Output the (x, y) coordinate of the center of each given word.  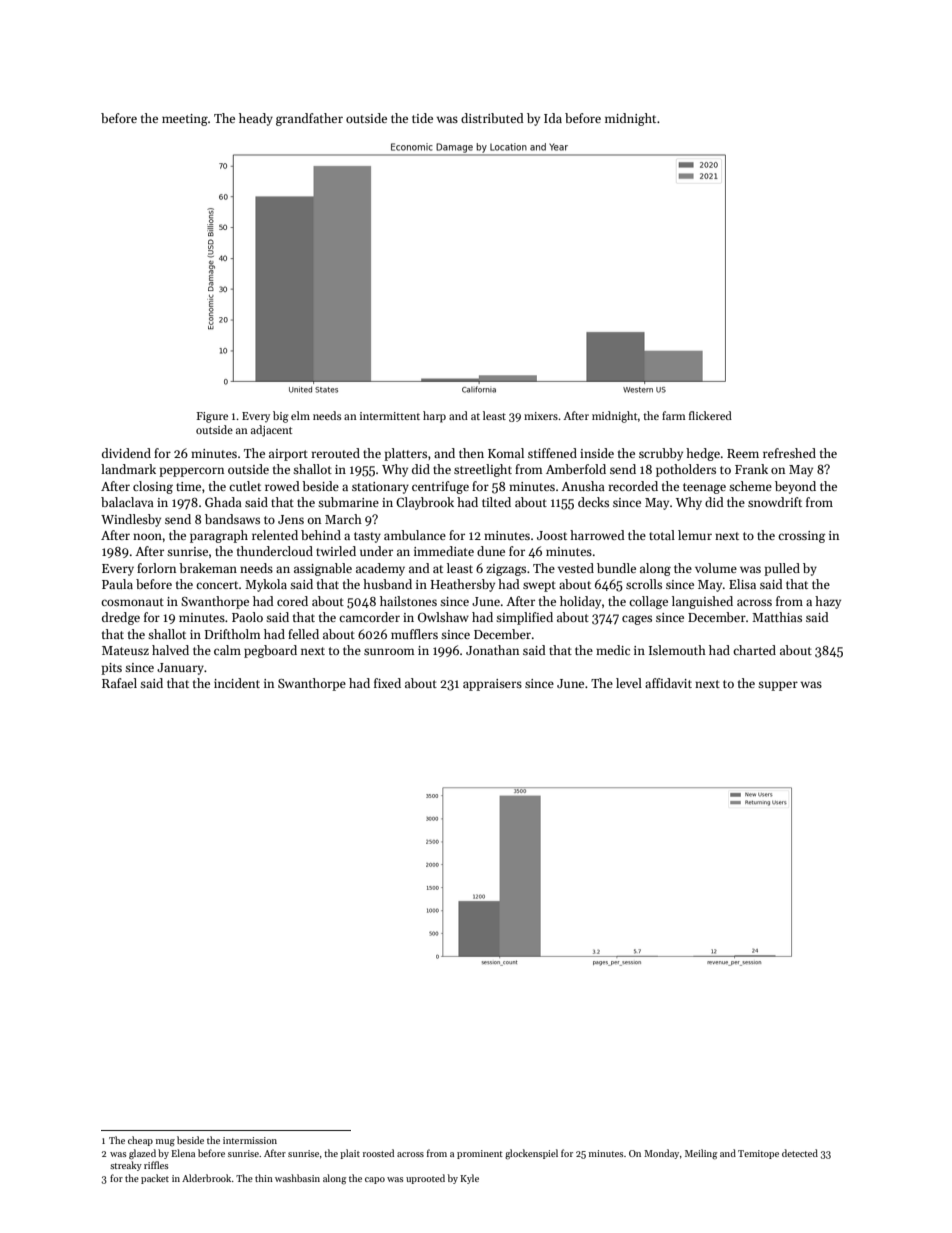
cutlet (245, 486)
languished (702, 602)
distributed (492, 118)
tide (422, 118)
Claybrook (425, 503)
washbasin (297, 1178)
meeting (185, 120)
